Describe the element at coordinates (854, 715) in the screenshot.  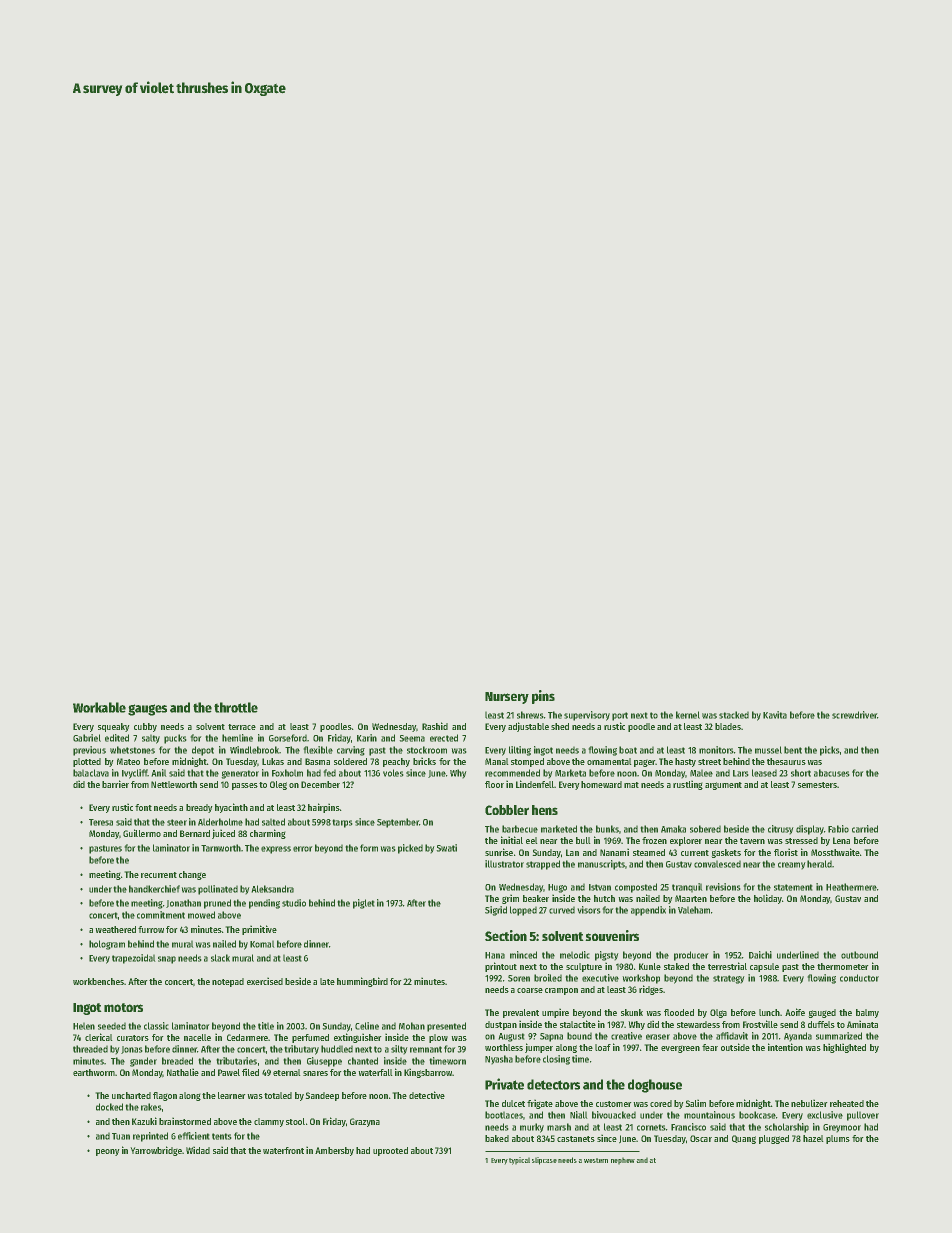
I see `screwdriver` at that location.
